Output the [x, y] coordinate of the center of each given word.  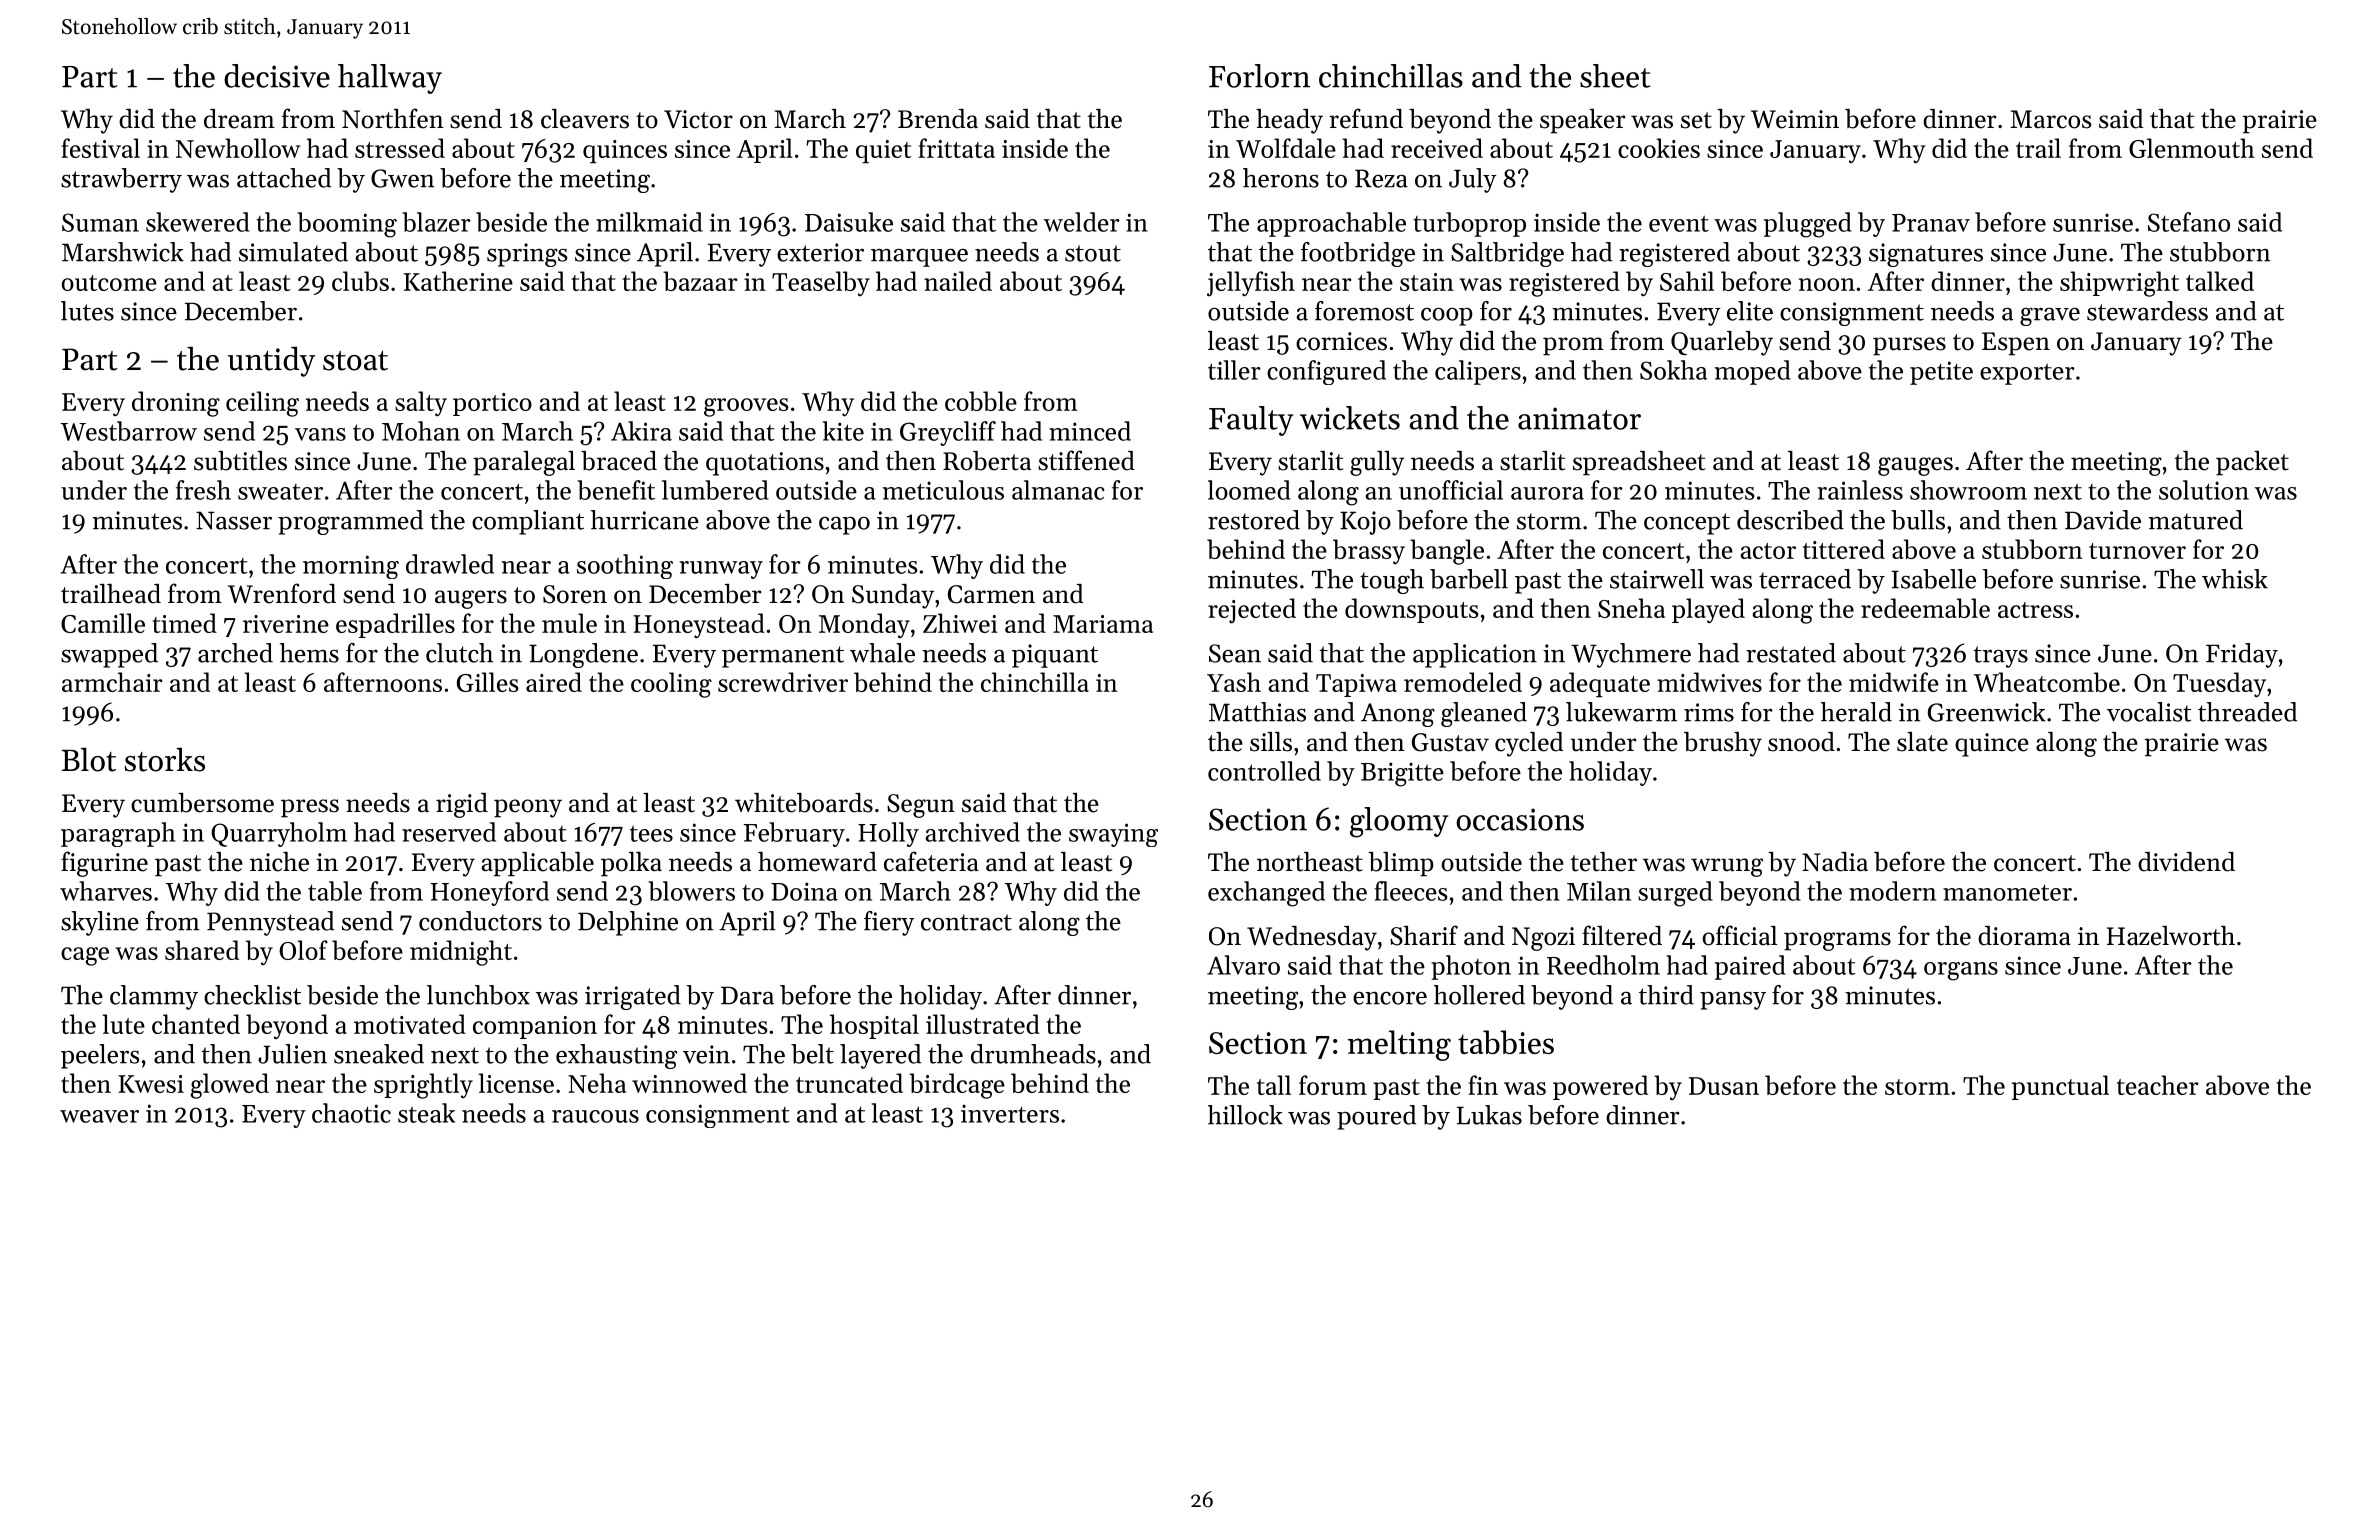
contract [966, 922]
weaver [99, 1116]
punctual [2060, 1087]
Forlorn [1259, 76]
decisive [277, 76]
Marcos [2051, 119]
